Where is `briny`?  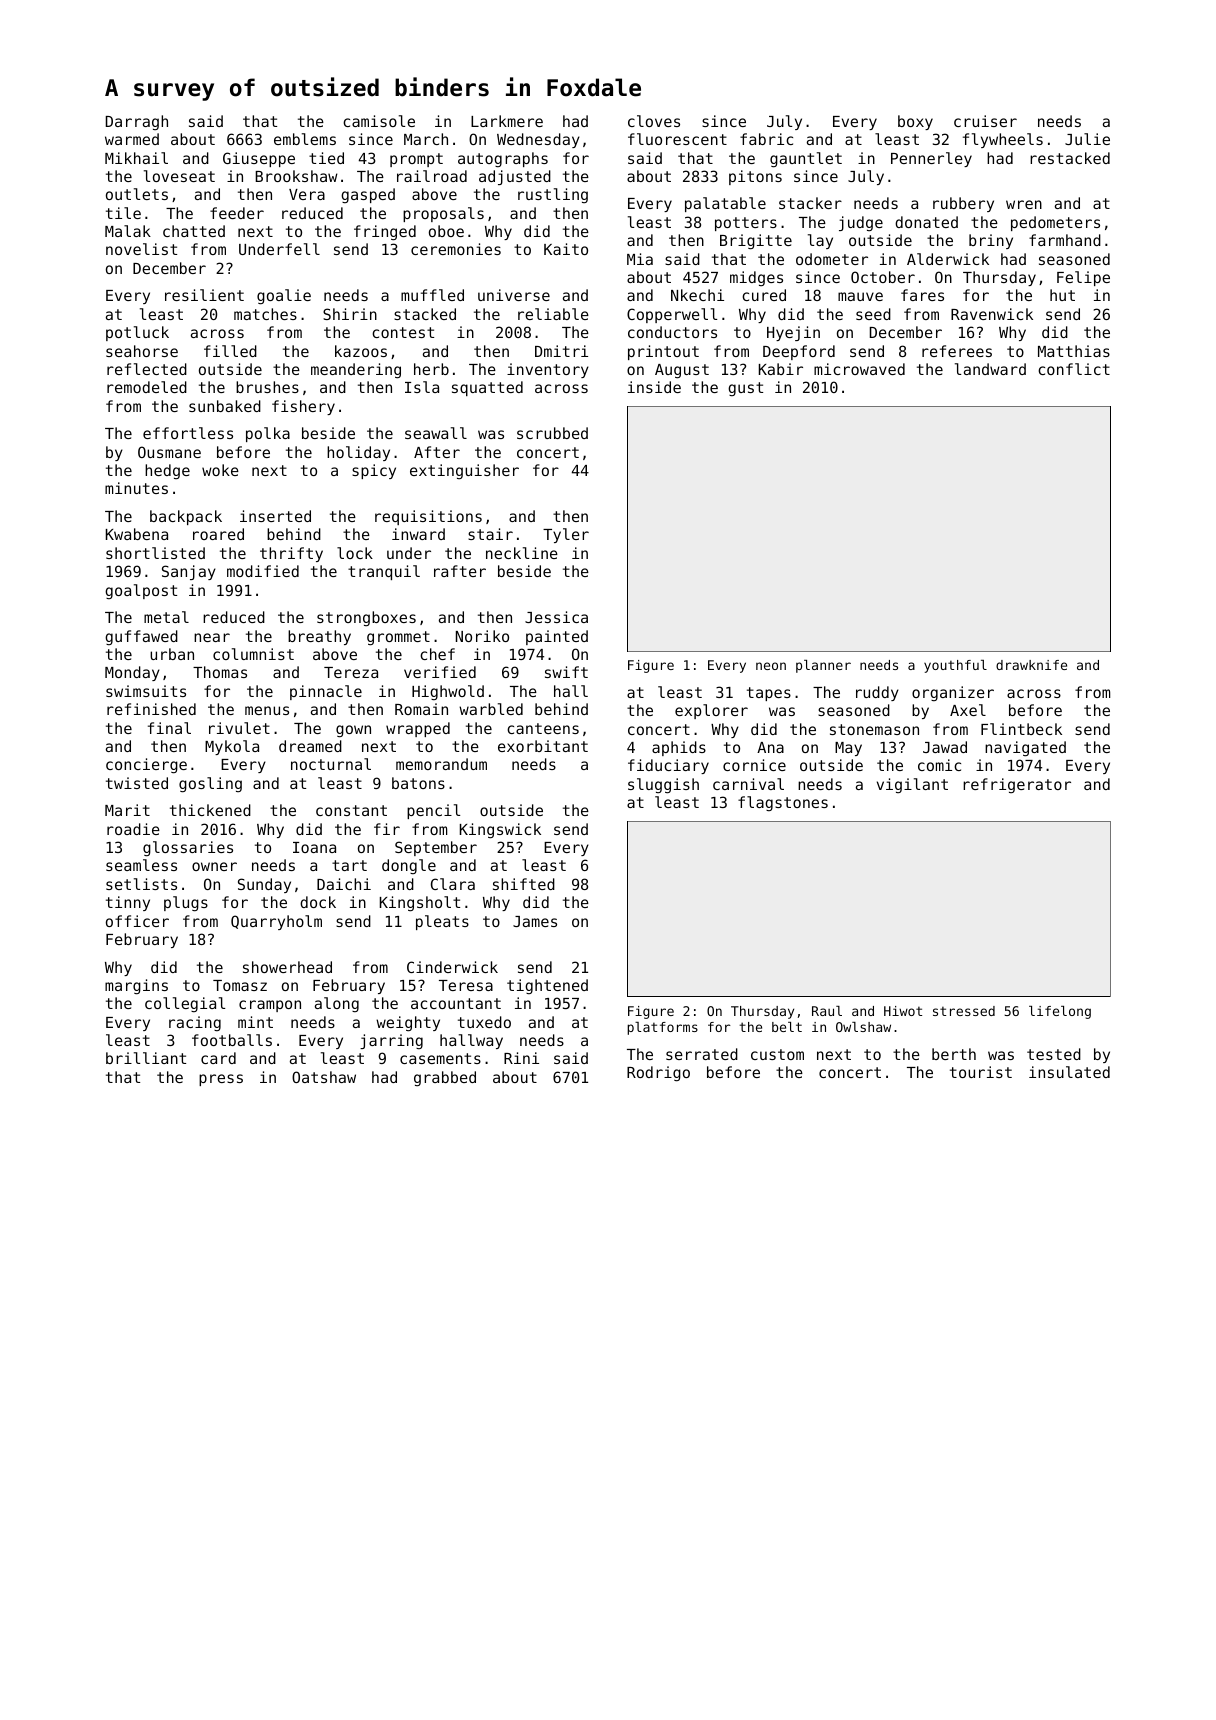 briny is located at coordinates (991, 241).
